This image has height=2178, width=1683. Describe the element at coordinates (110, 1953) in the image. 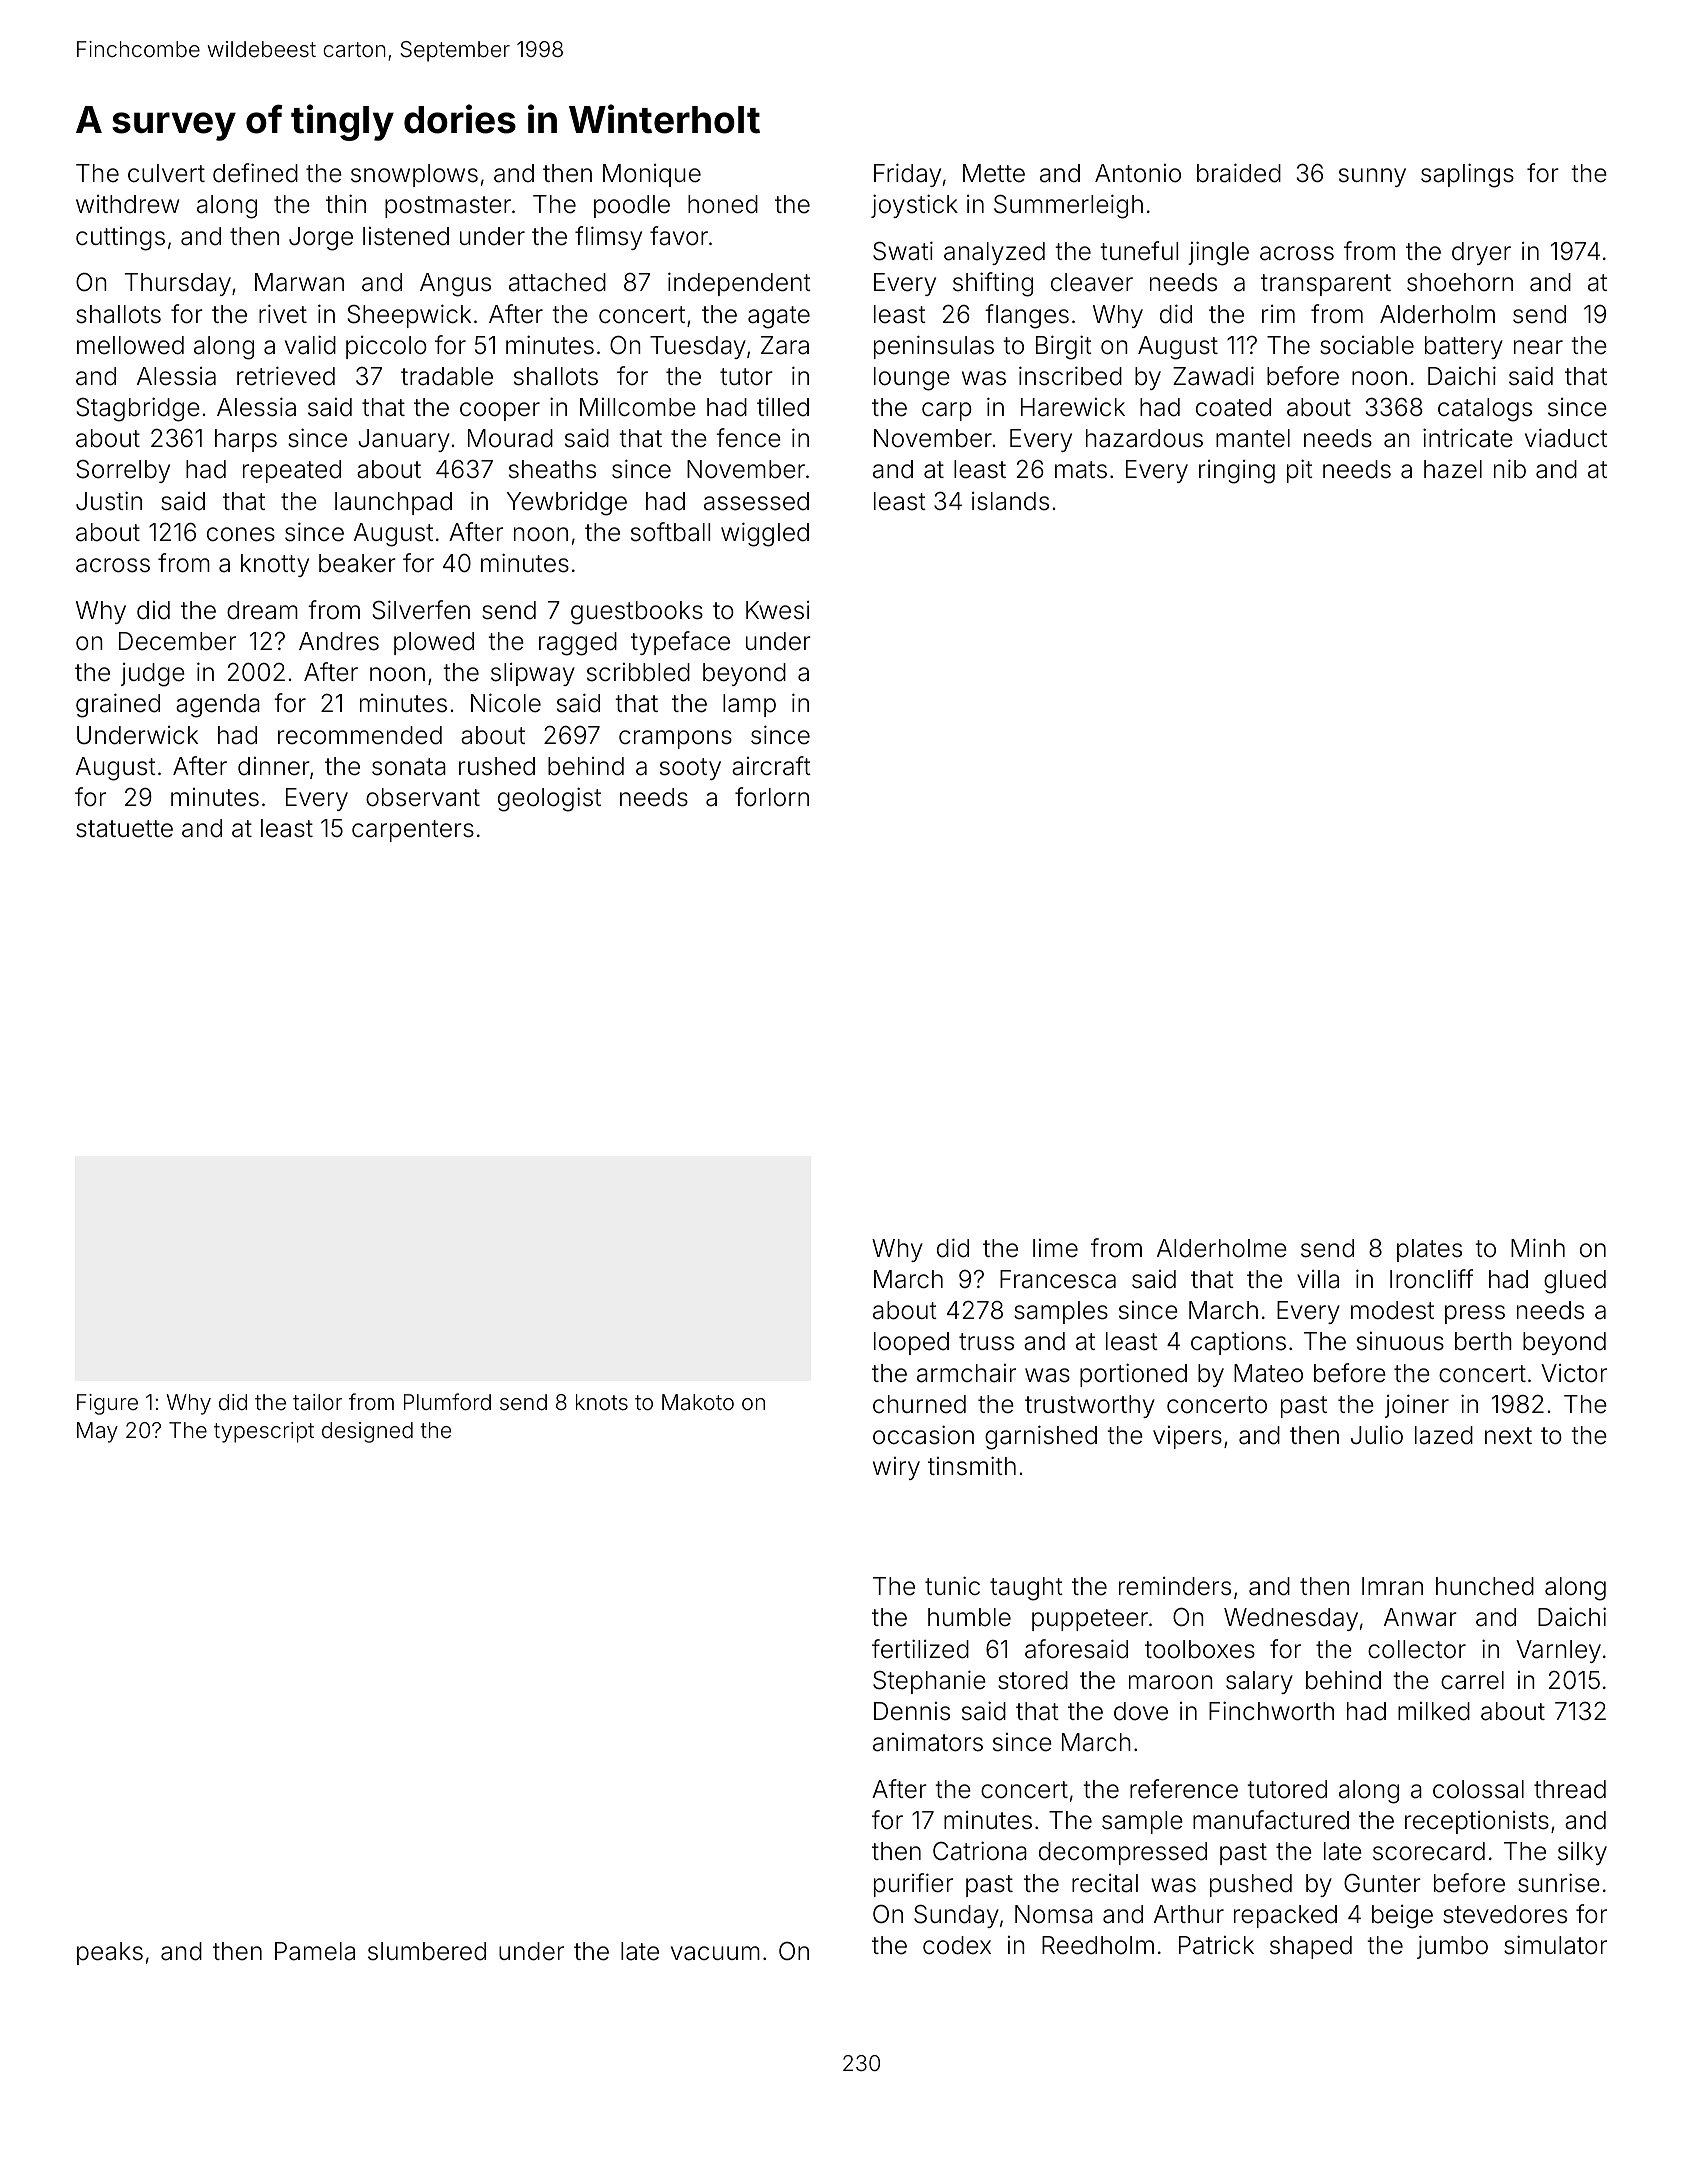

I see `peaks` at that location.
